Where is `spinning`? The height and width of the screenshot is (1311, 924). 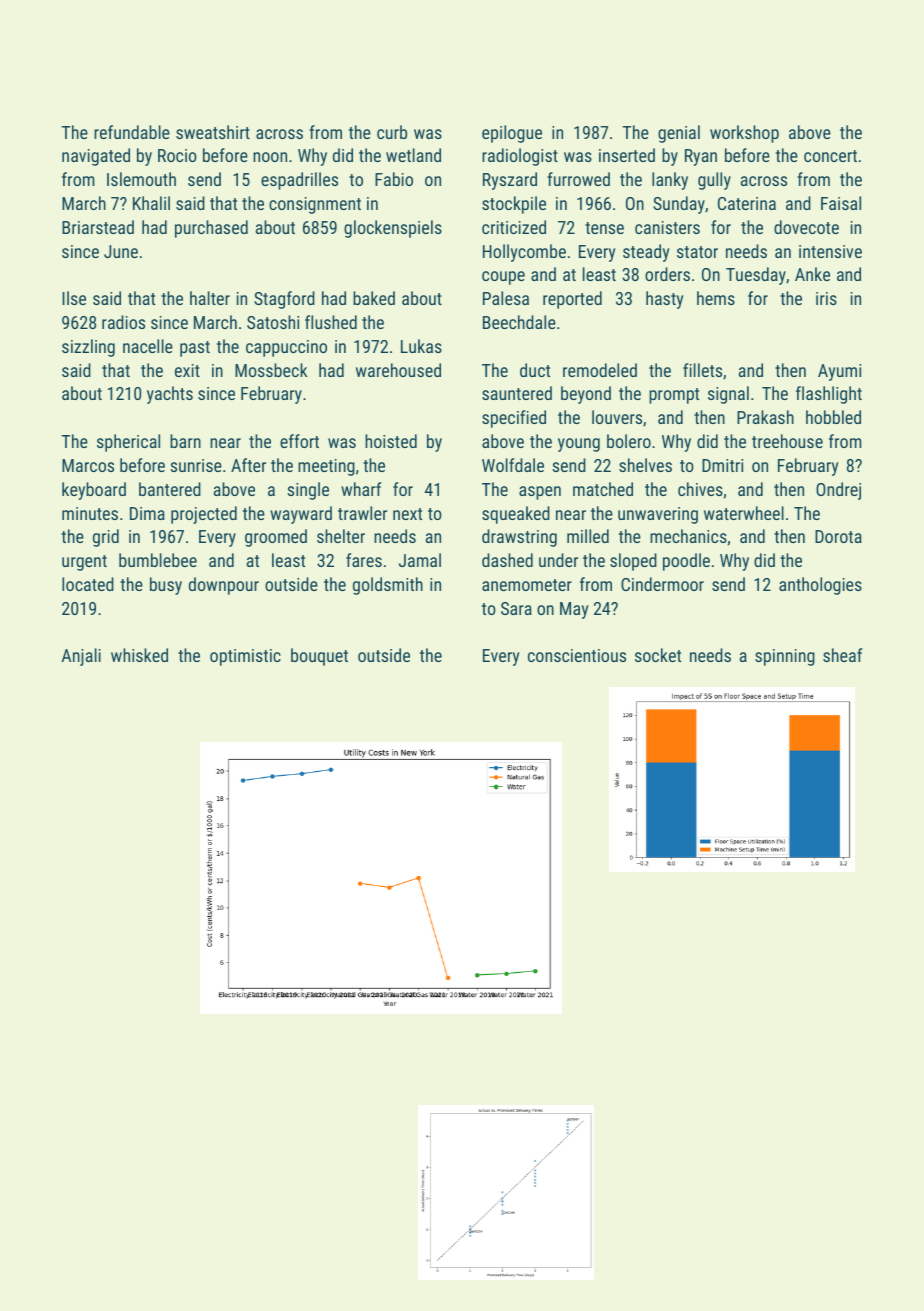 spinning is located at coordinates (785, 657).
